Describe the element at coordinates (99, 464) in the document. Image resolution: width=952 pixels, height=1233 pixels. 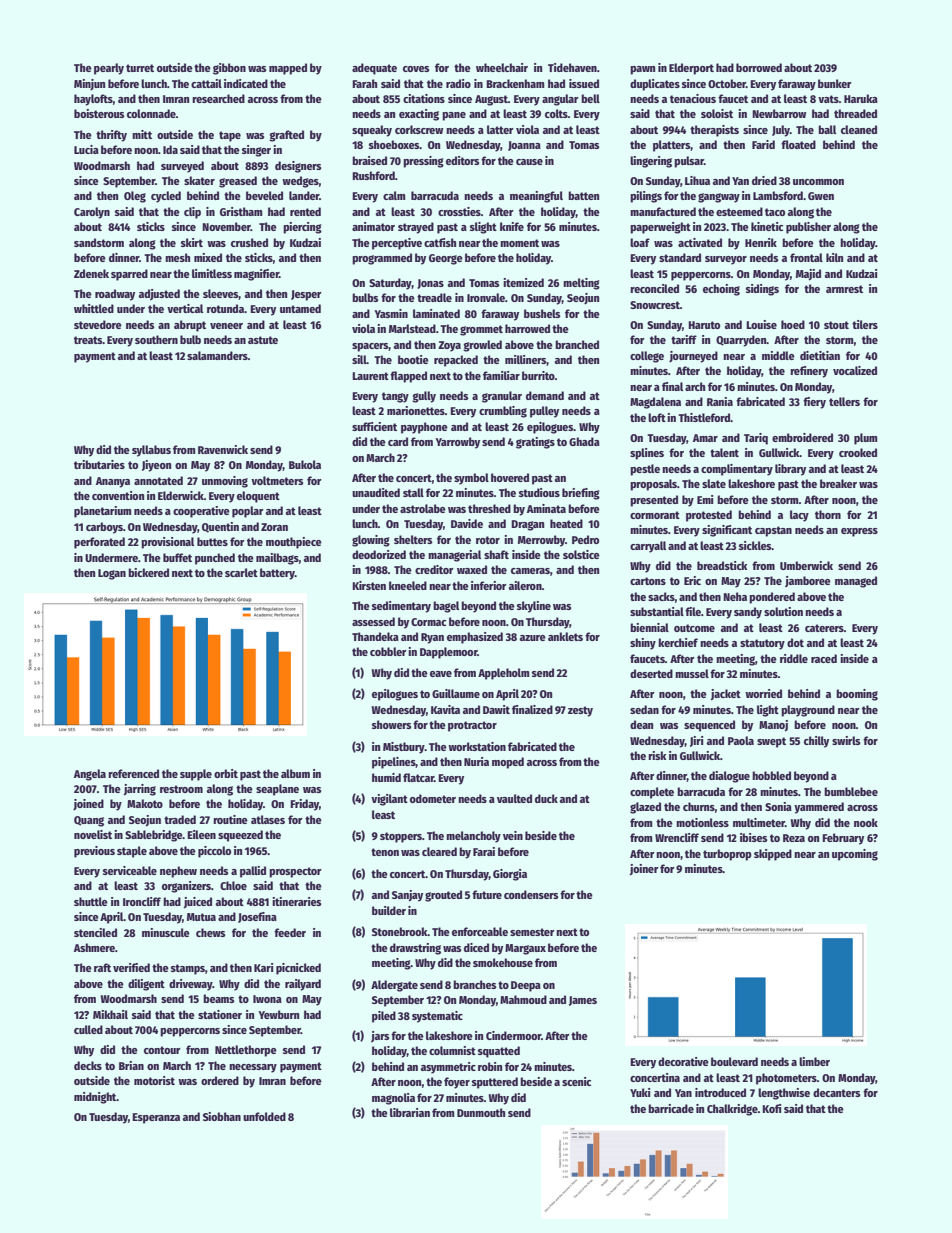
I see `tributaries` at that location.
